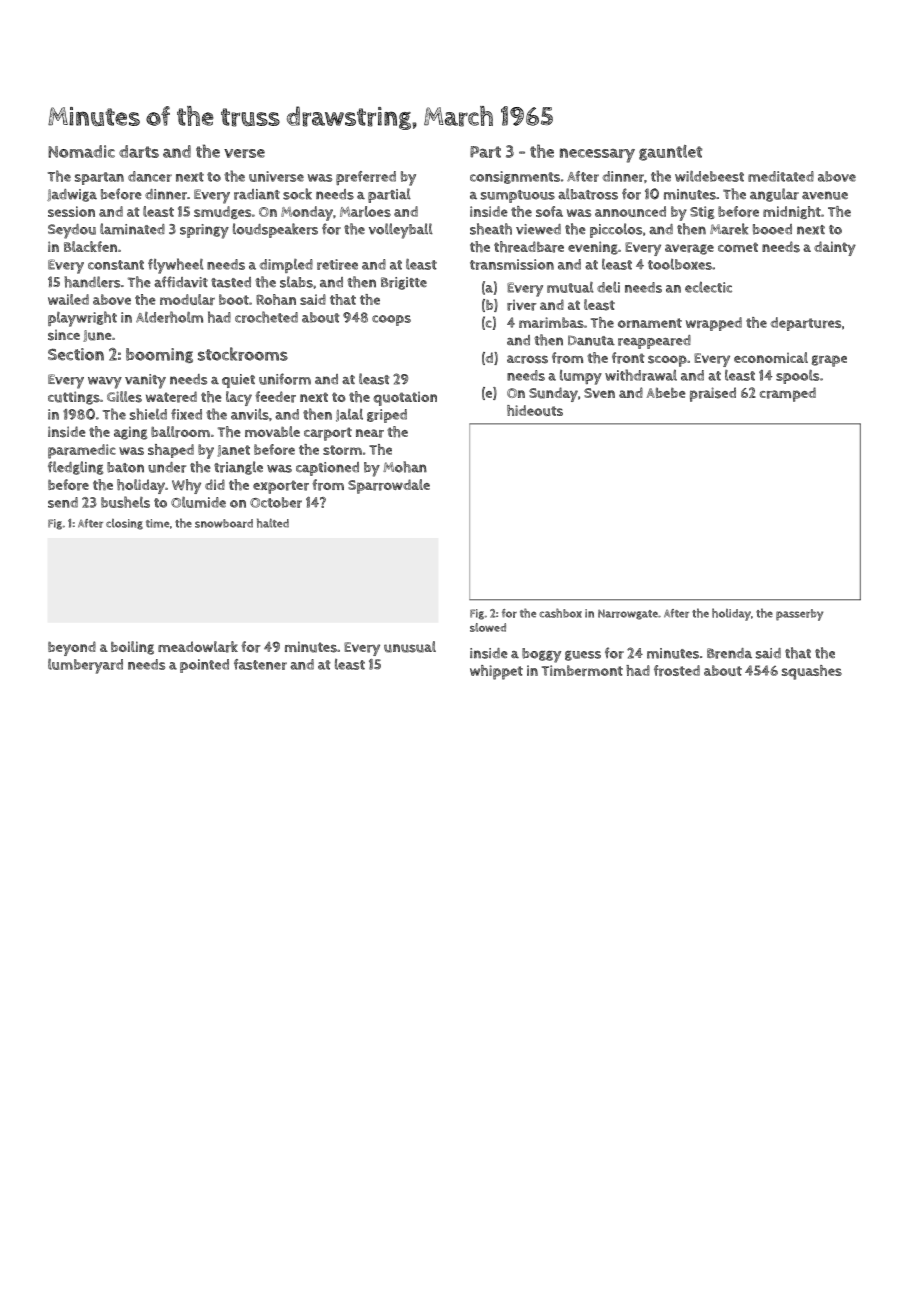 This screenshot has width=908, height=1316. Describe the element at coordinates (204, 666) in the screenshot. I see `pointed` at that location.
